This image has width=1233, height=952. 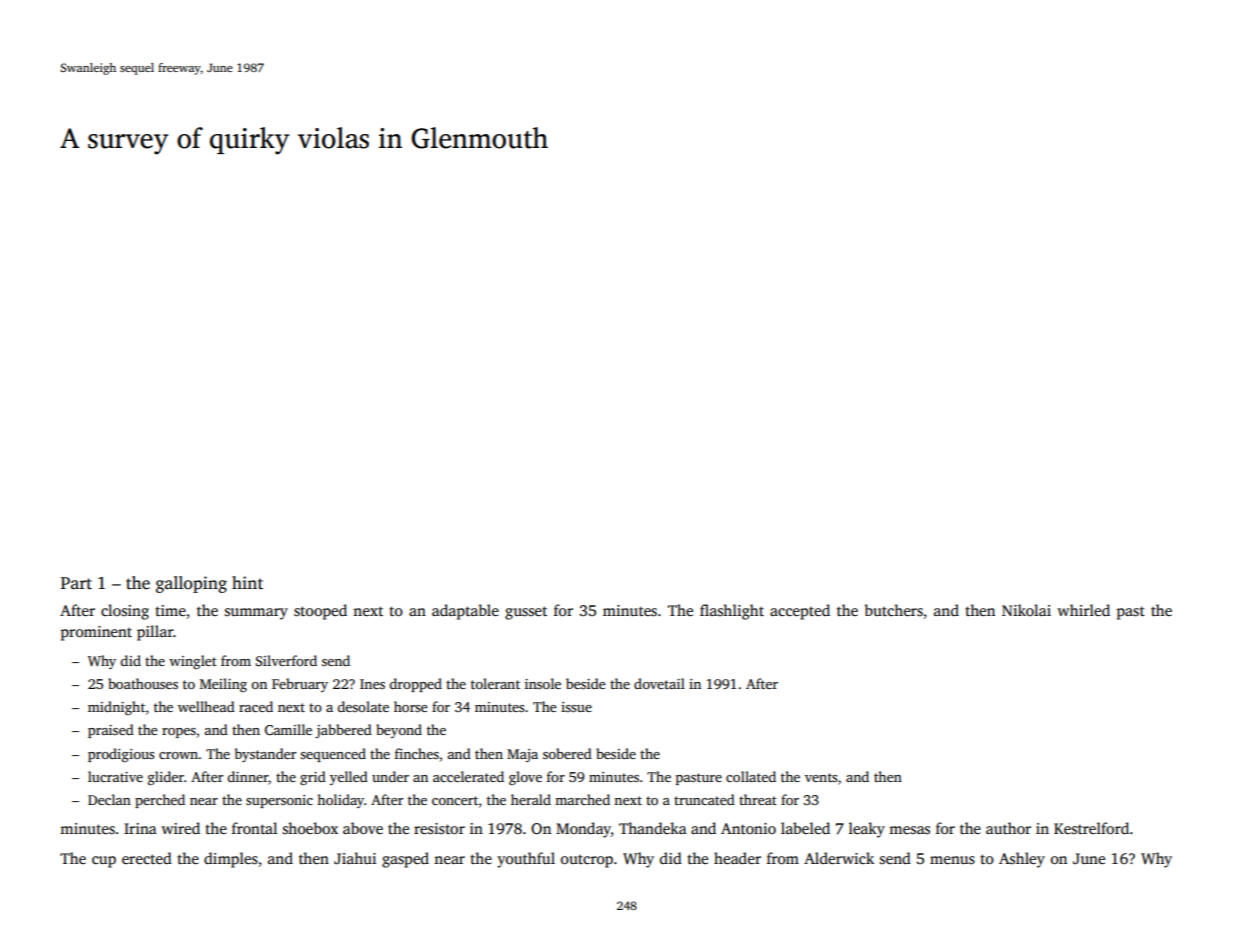 What do you see at coordinates (104, 862) in the image?
I see `cup` at bounding box center [104, 862].
